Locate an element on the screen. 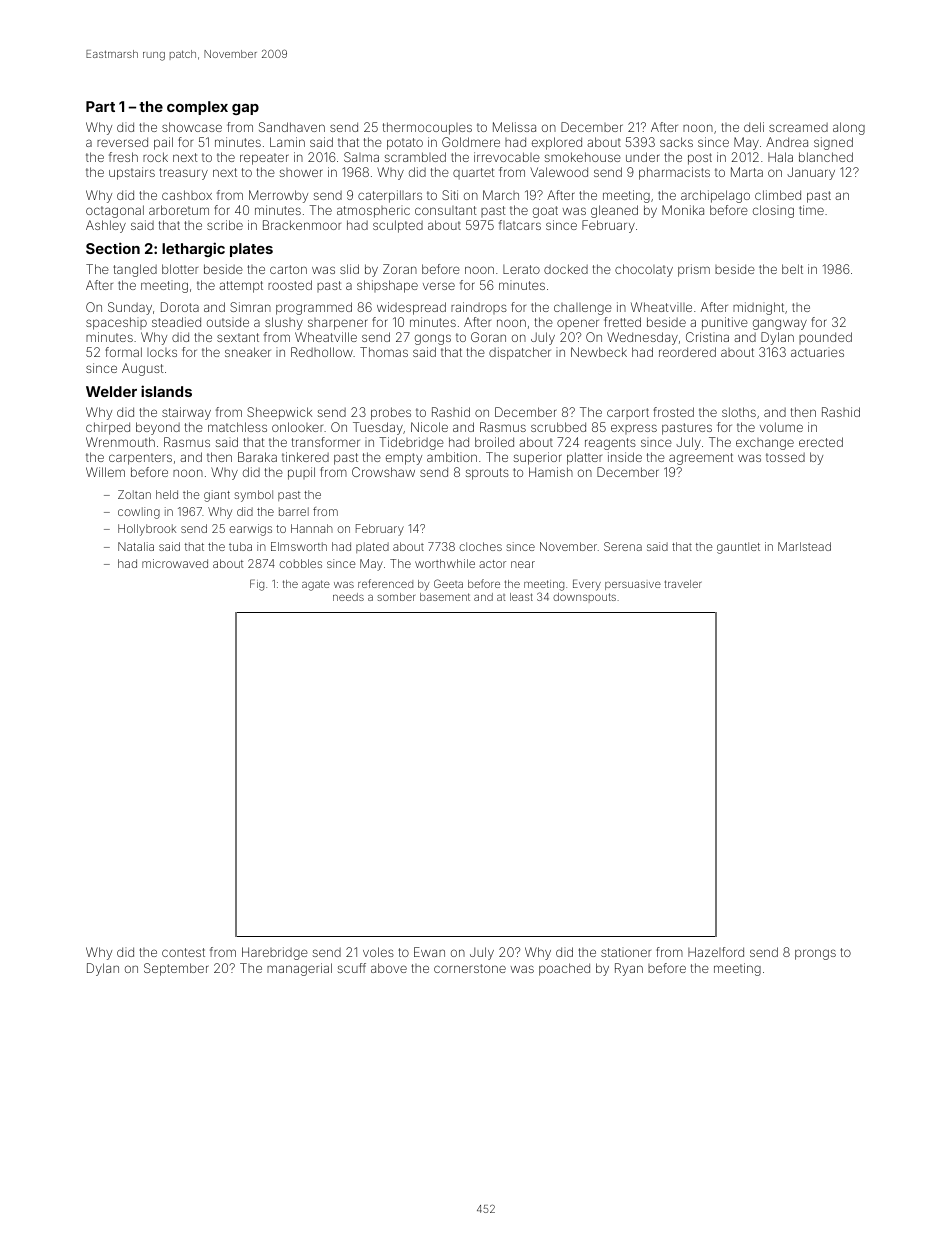  somber is located at coordinates (396, 597).
